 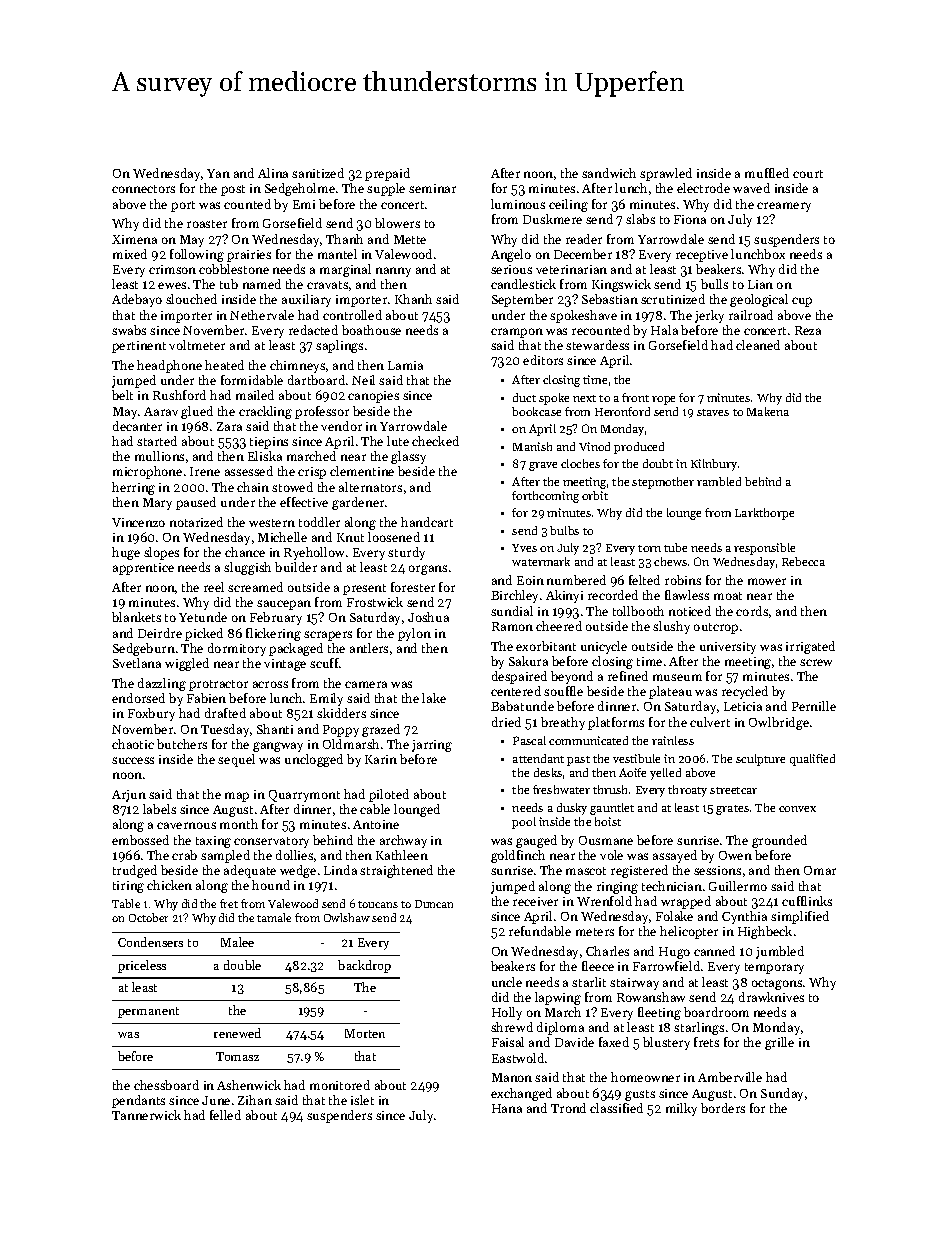 What do you see at coordinates (362, 1100) in the screenshot?
I see `islet` at bounding box center [362, 1100].
